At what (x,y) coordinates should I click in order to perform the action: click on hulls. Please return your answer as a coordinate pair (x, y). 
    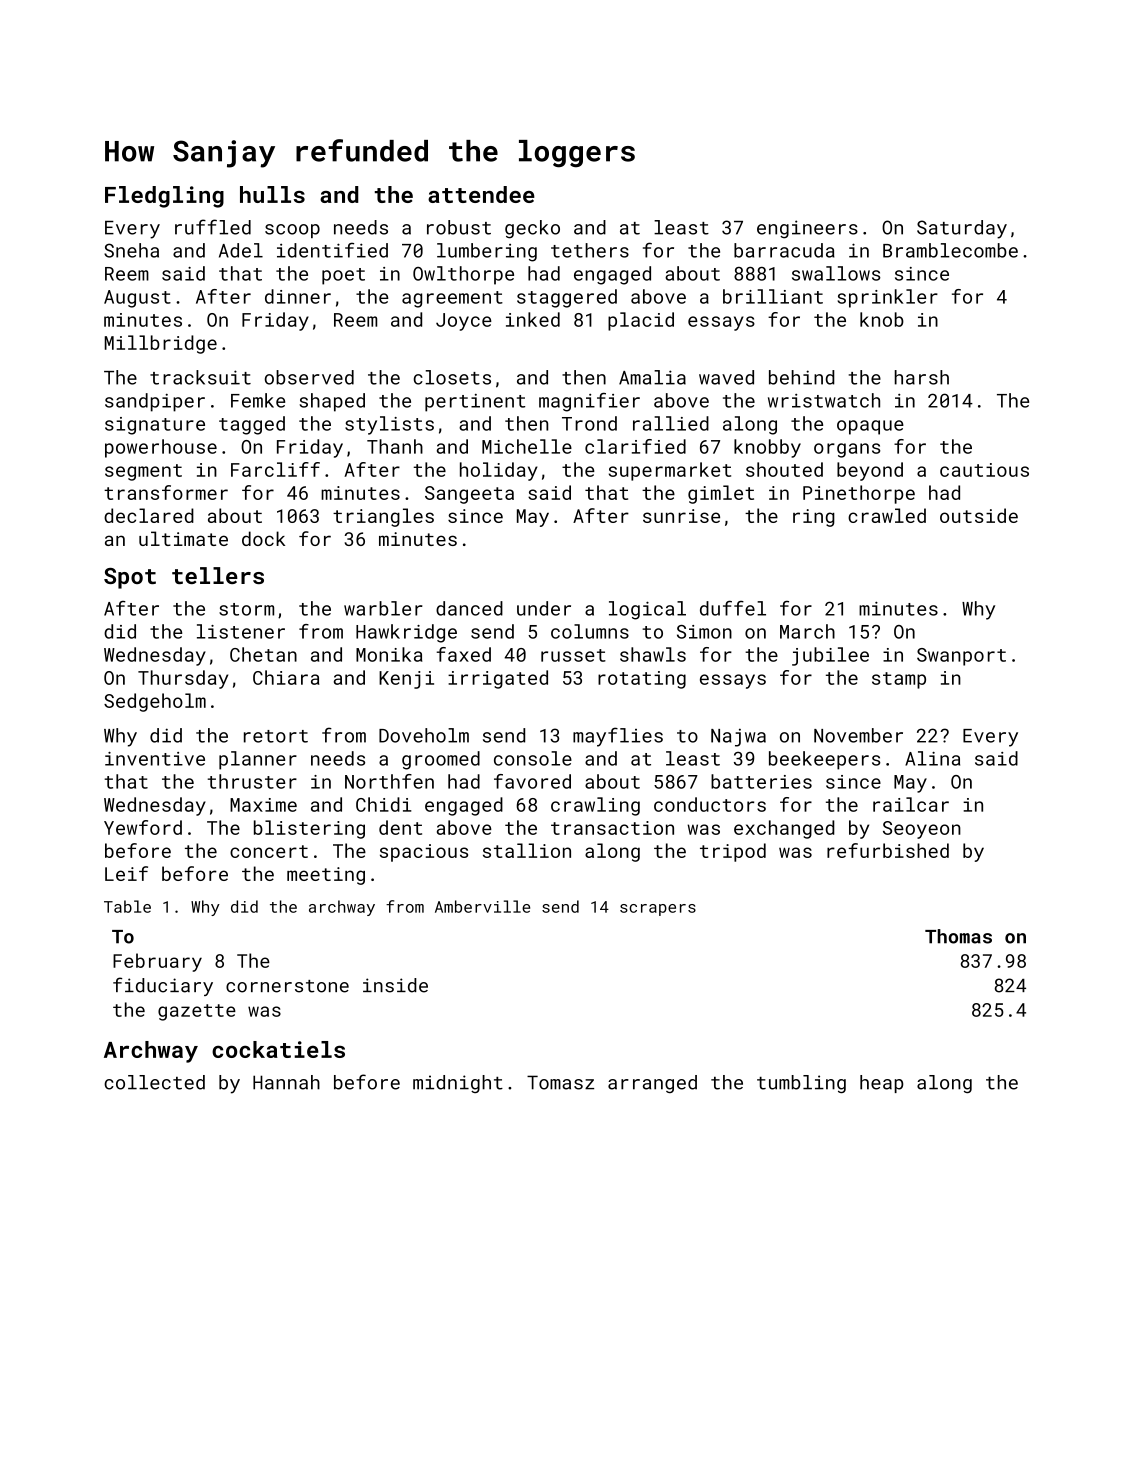
    Looking at the image, I should click on (272, 194).
